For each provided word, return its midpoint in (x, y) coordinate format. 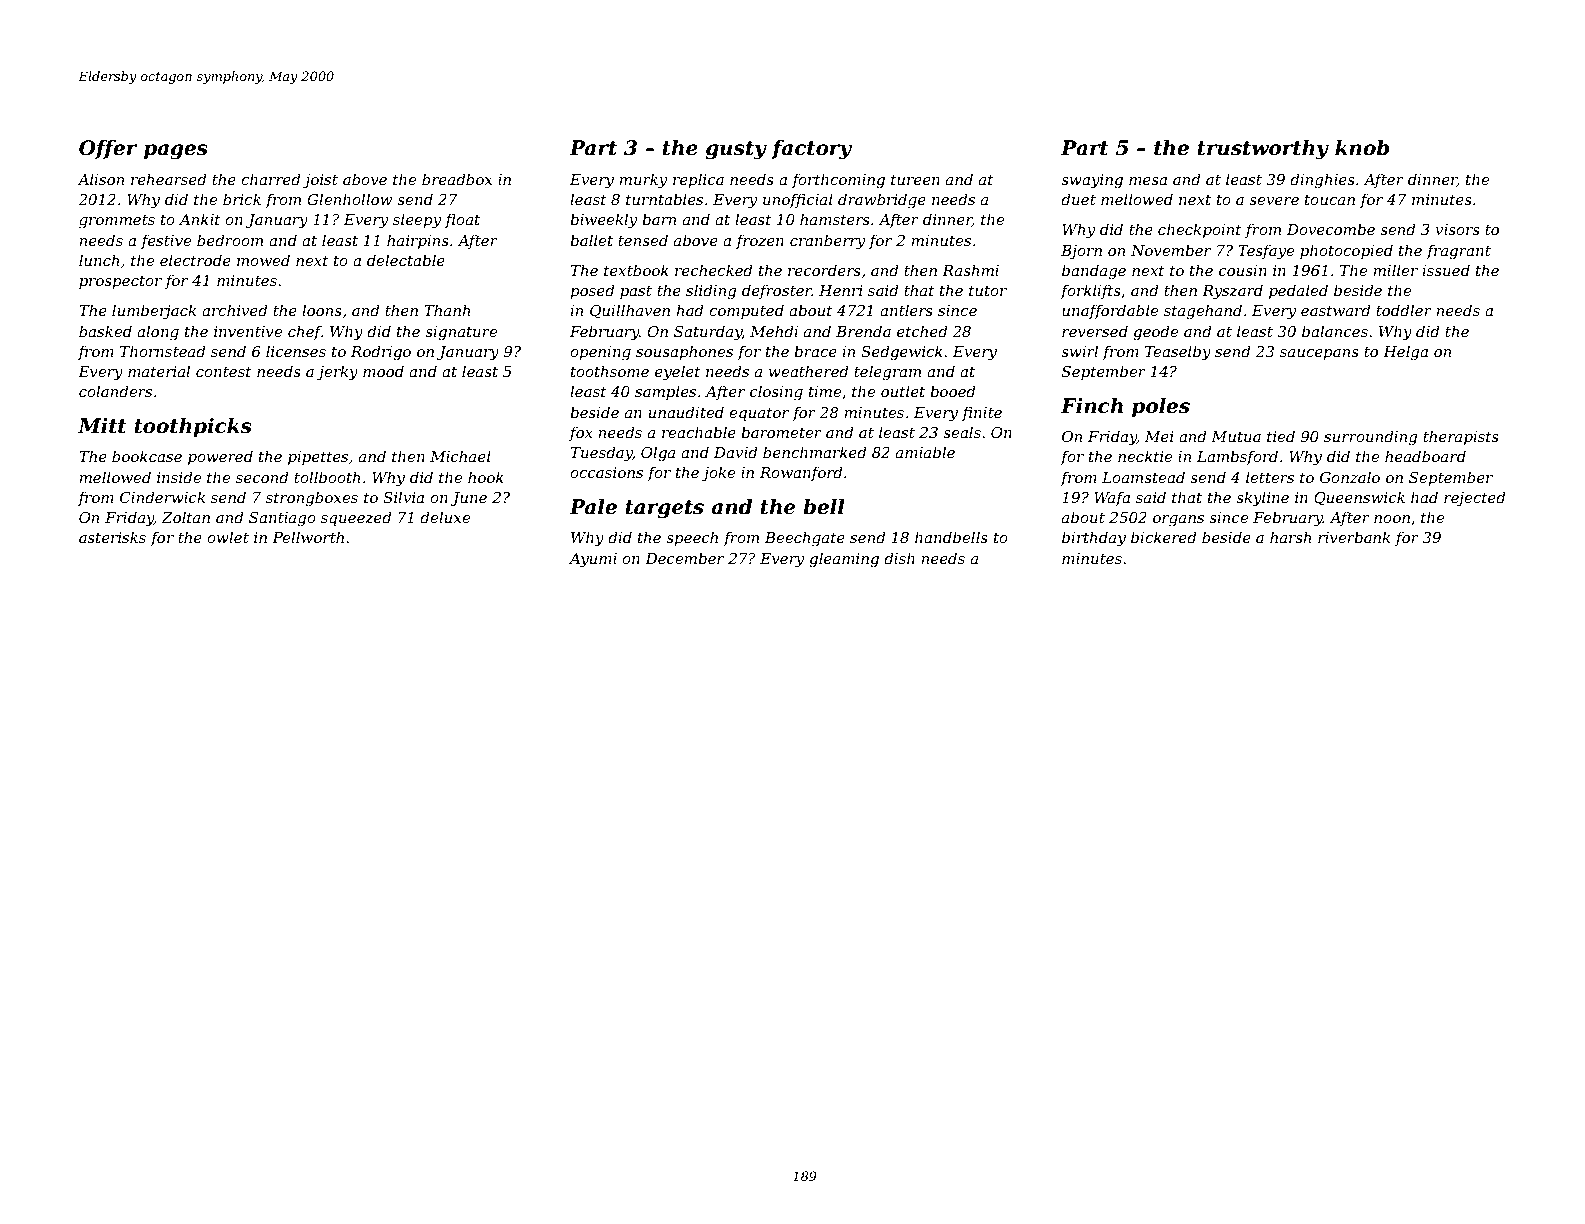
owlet (228, 537)
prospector (120, 282)
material (159, 371)
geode (1155, 333)
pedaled (1298, 291)
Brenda (863, 331)
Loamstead (1143, 477)
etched (922, 331)
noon (1392, 519)
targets (664, 509)
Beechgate (805, 539)
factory (811, 150)
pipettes (318, 458)
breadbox (457, 179)
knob (1362, 148)
